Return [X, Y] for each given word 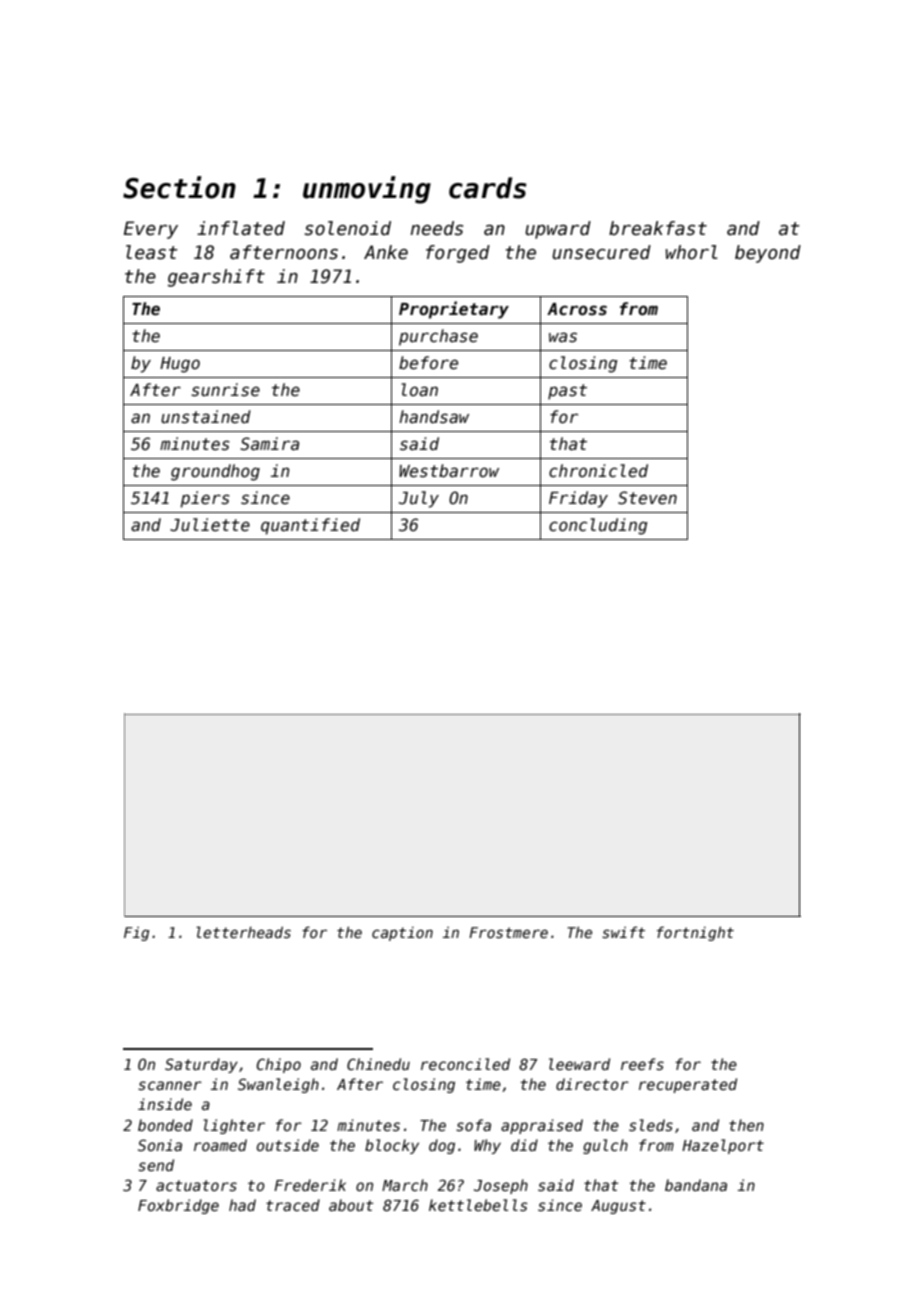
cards [488, 188]
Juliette [210, 525]
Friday [578, 499]
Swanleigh [278, 1085]
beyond [768, 254]
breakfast [658, 228]
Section [179, 187]
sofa [473, 1125]
